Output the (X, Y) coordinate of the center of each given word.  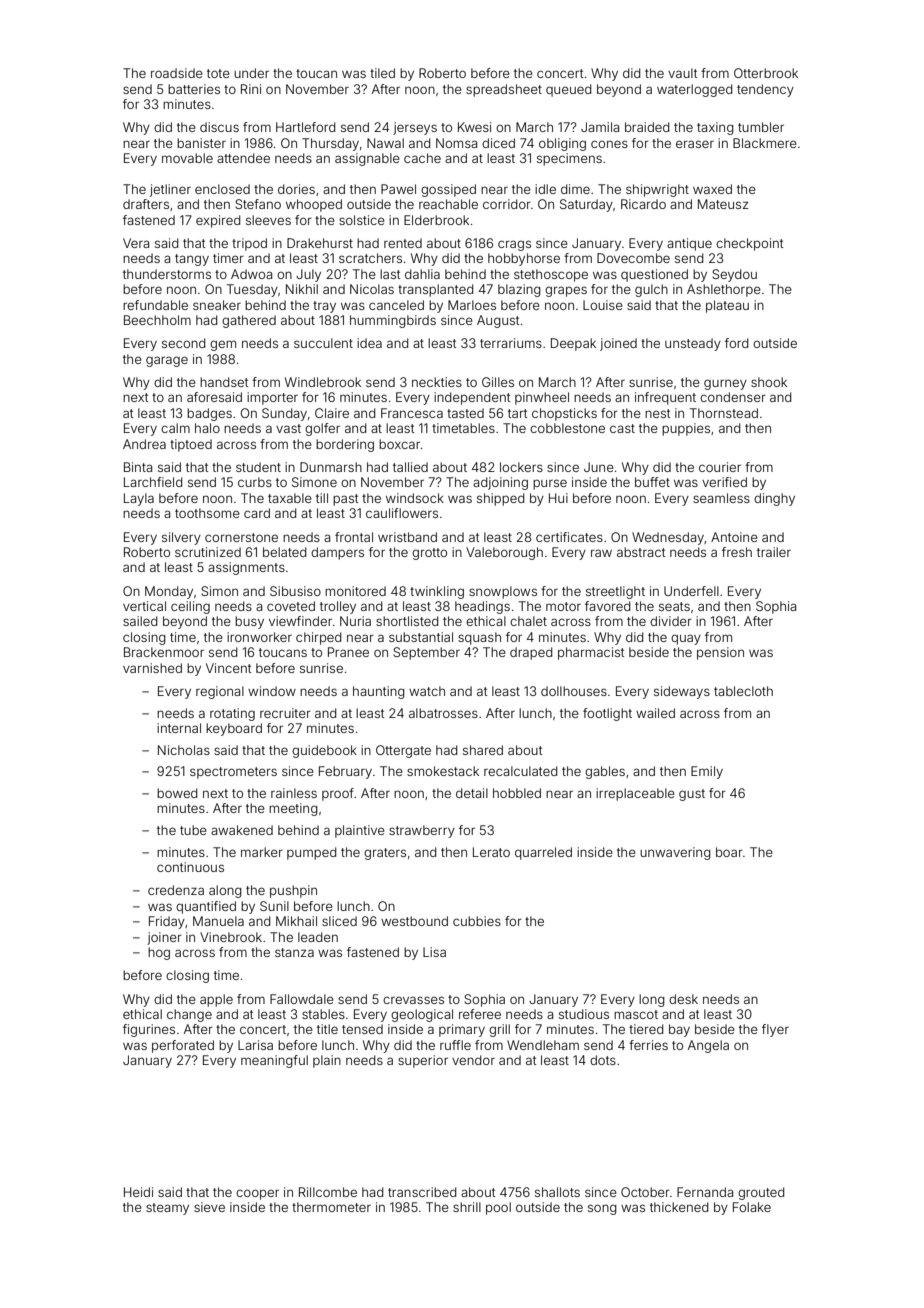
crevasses (413, 1000)
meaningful (274, 1061)
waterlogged (695, 90)
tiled (382, 73)
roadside (177, 73)
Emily (707, 772)
